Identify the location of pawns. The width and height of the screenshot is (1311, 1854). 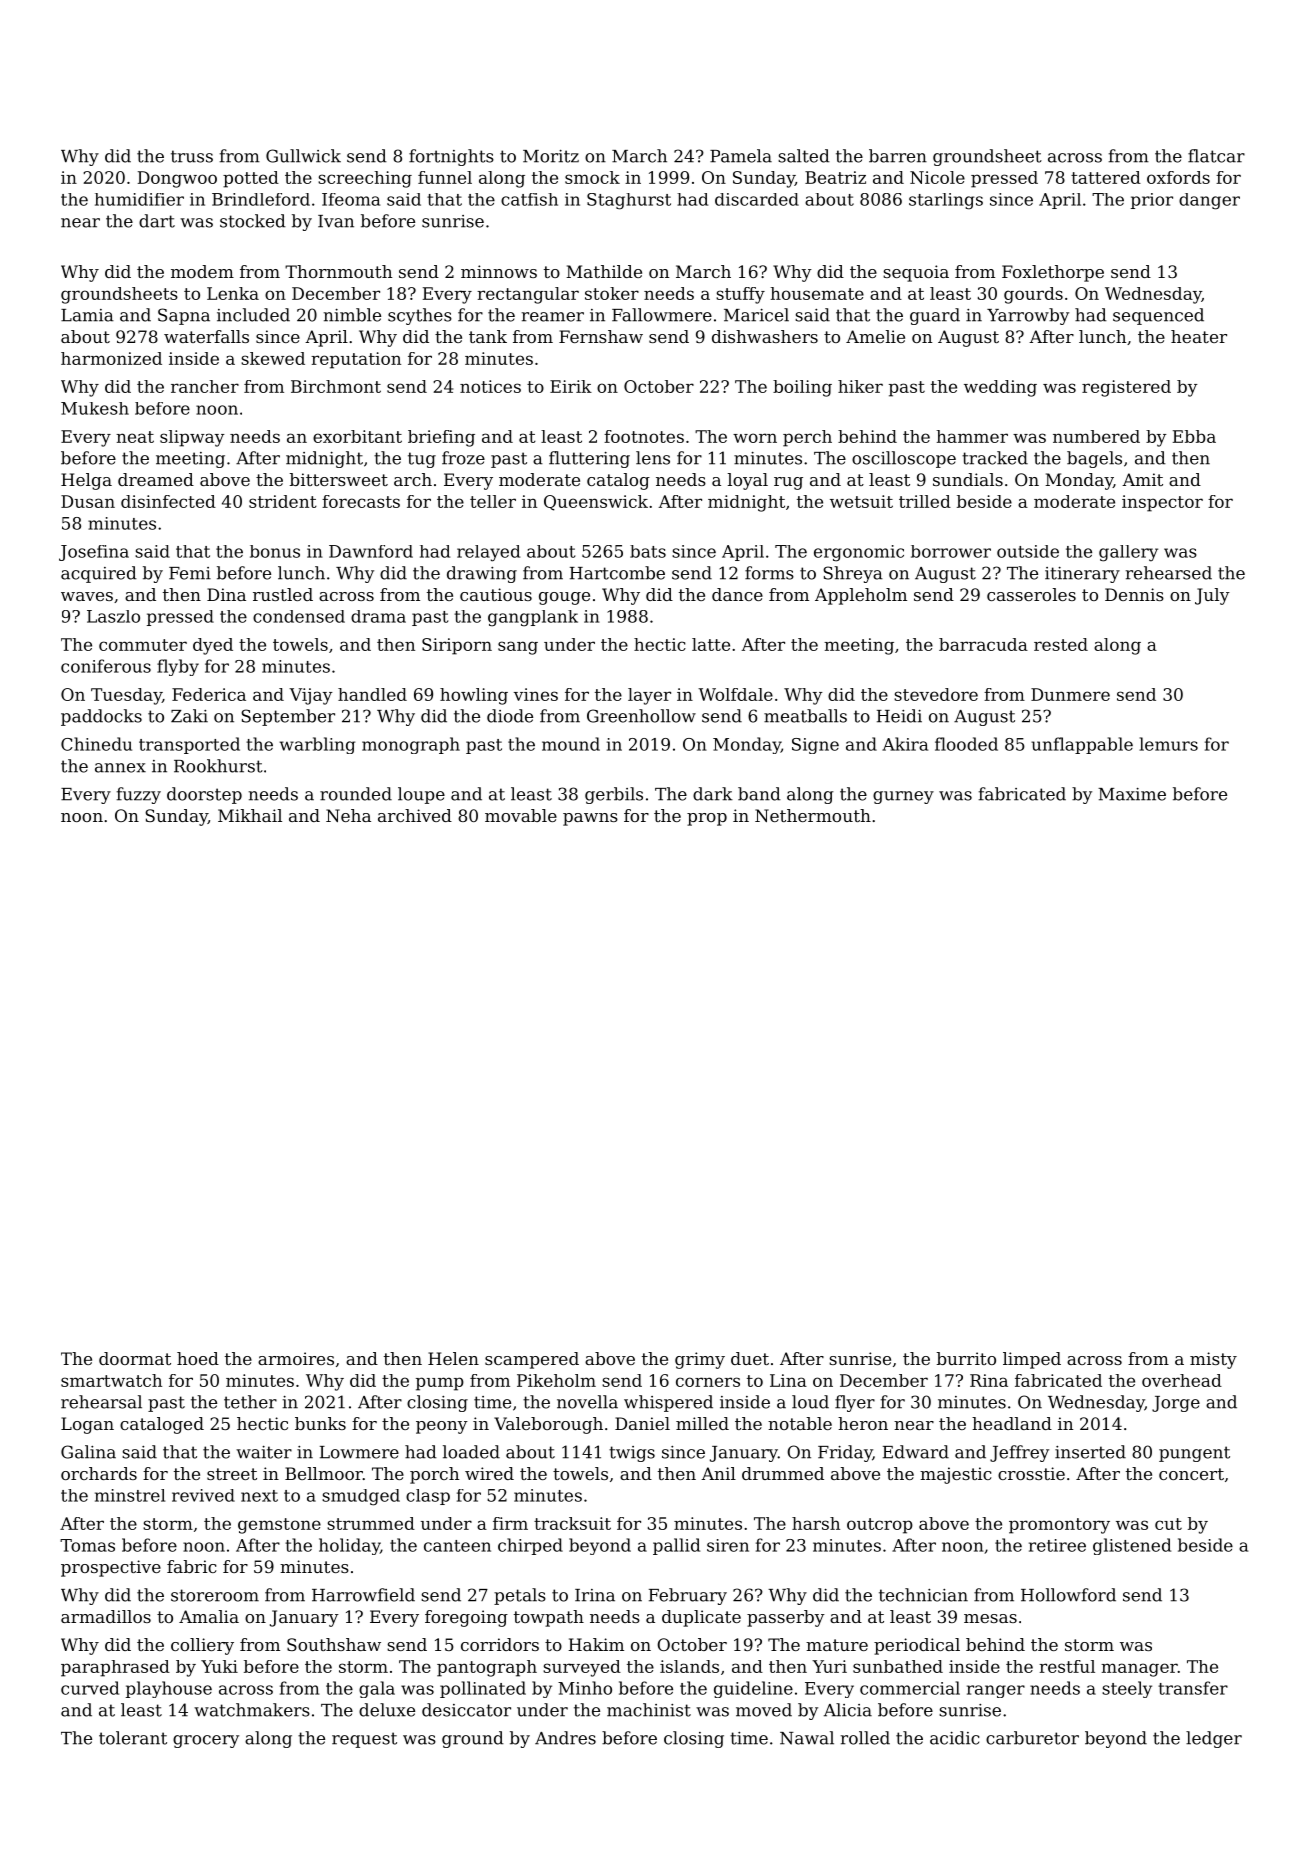
(590, 819).
